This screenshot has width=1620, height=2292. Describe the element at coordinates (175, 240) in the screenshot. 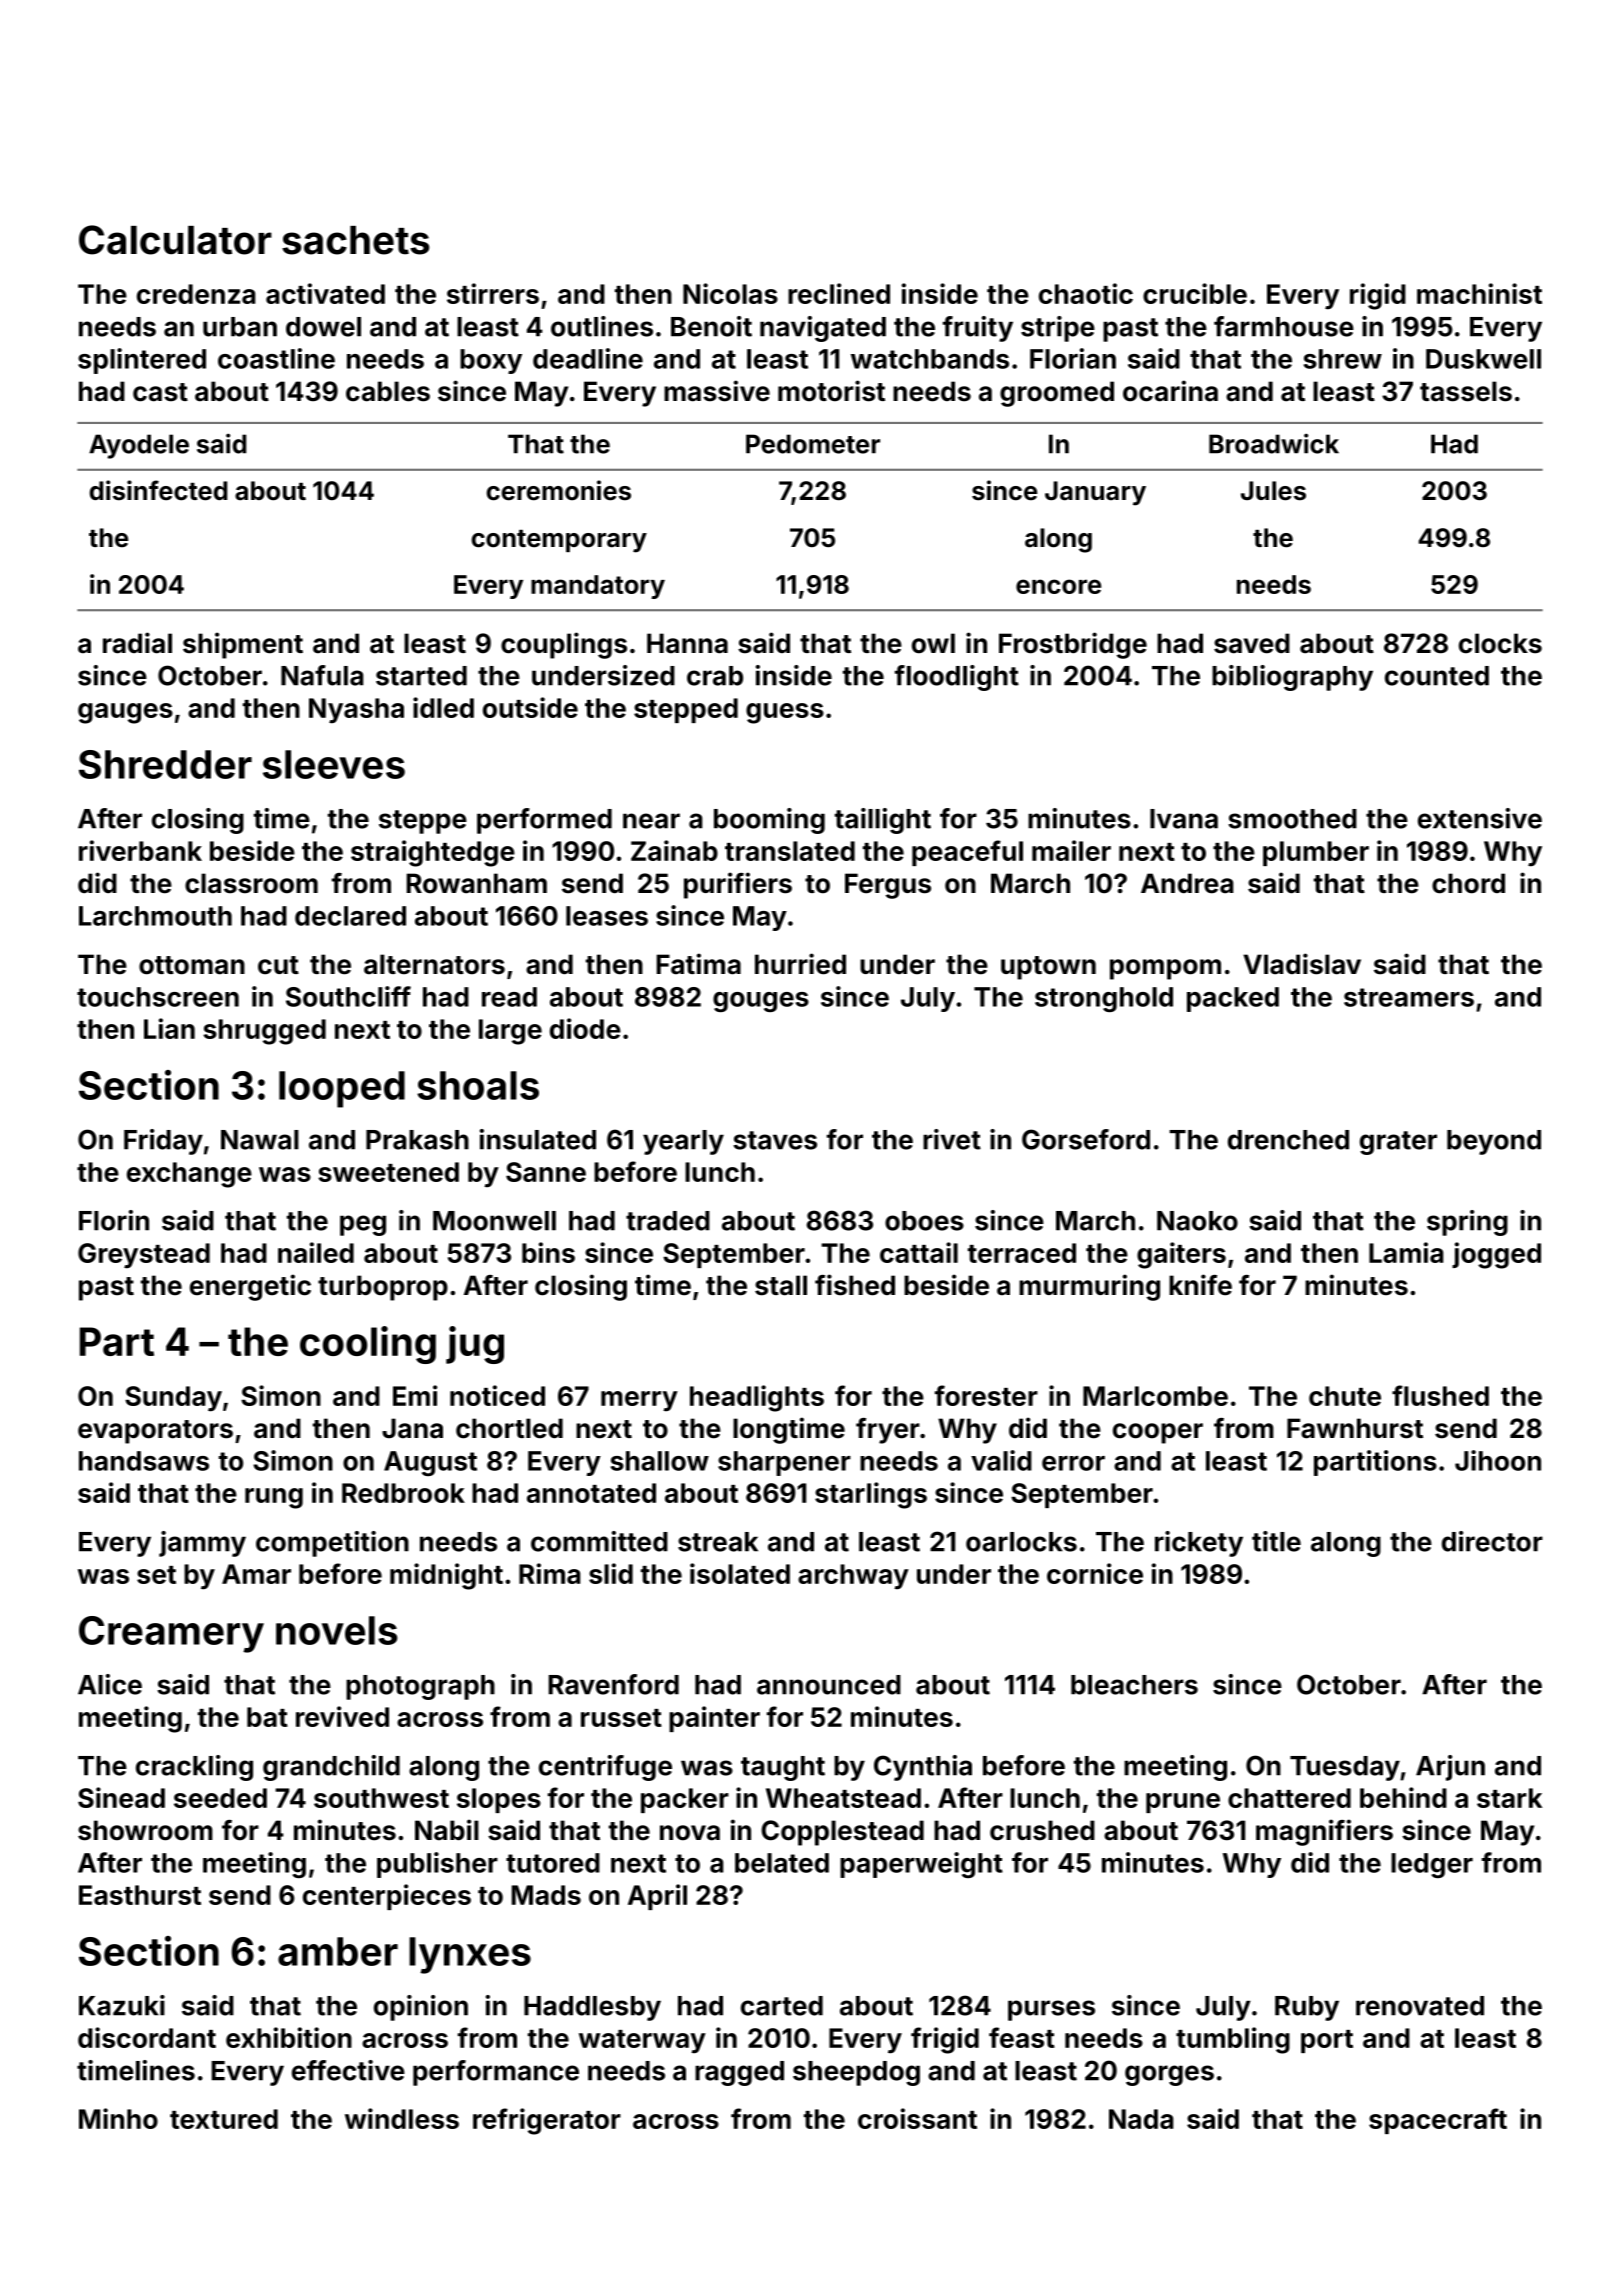

I see `Calculator` at that location.
